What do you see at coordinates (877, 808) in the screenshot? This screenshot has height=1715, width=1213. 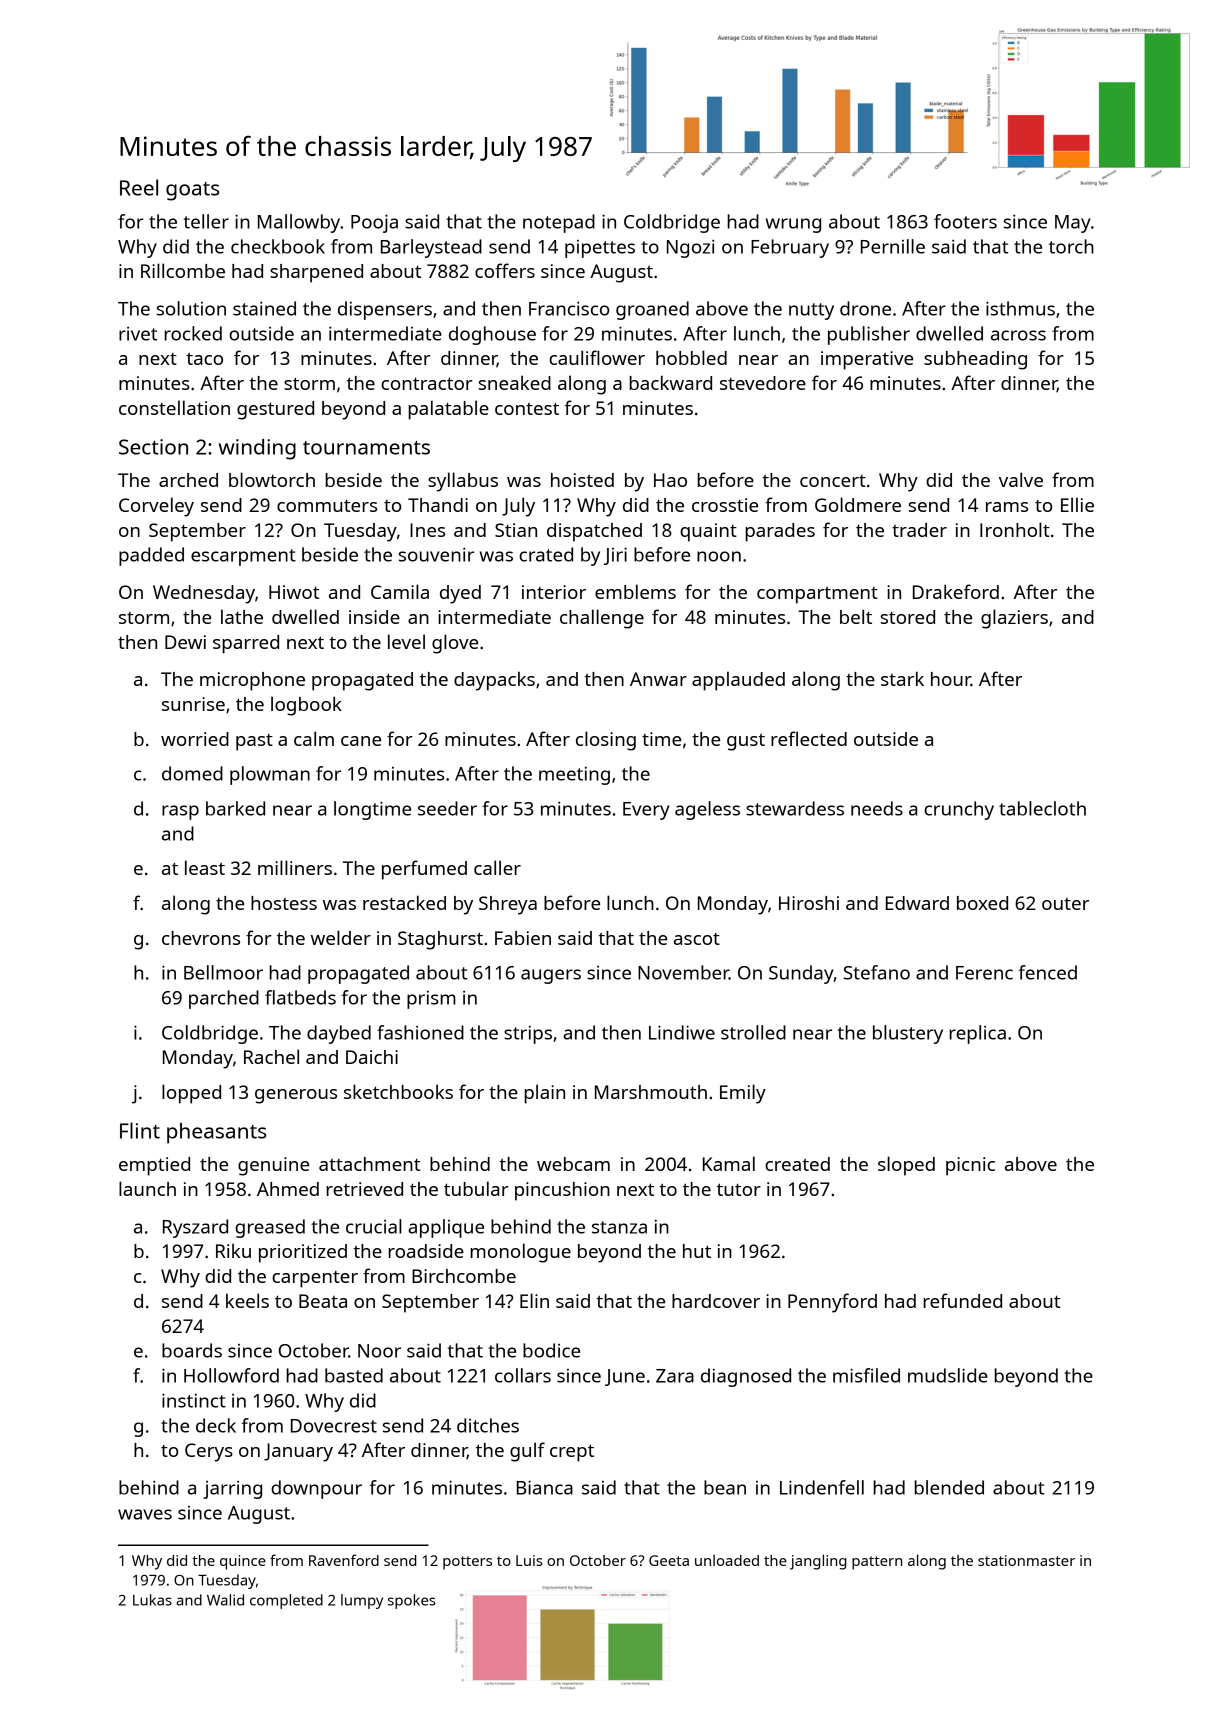 I see `needs` at bounding box center [877, 808].
